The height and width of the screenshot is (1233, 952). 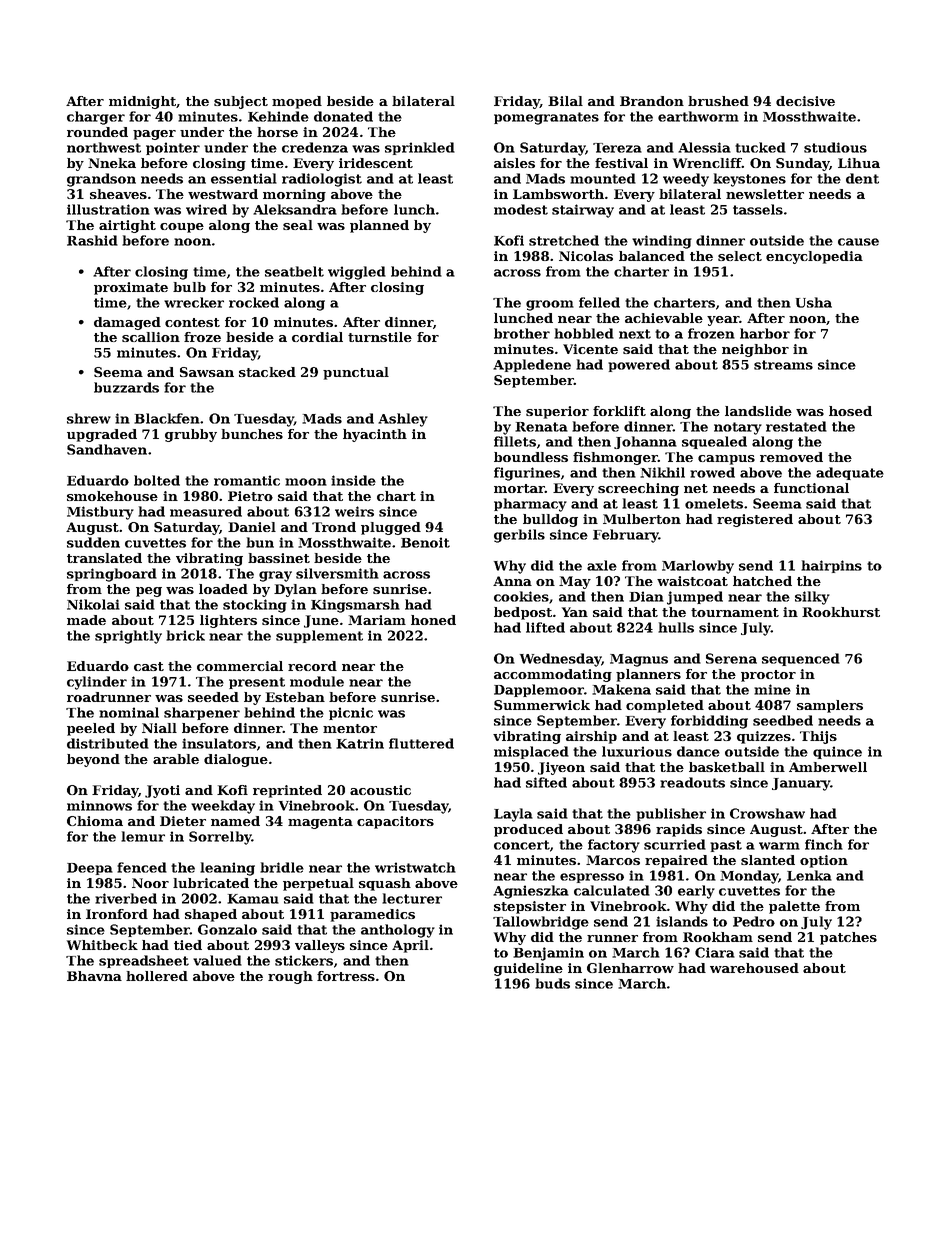 I want to click on palette, so click(x=794, y=907).
